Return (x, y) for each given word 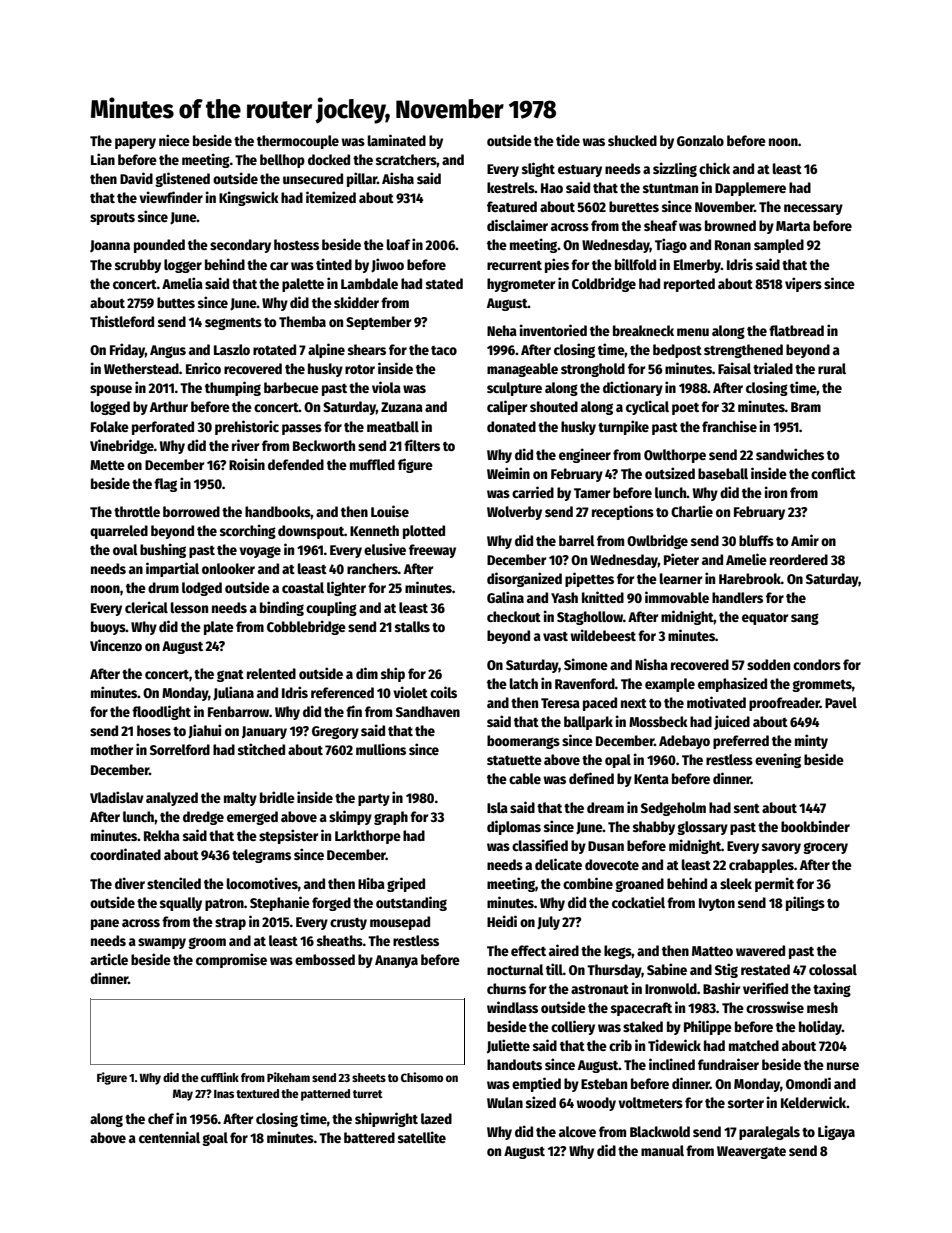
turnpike (623, 427)
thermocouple (298, 142)
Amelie (746, 559)
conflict (833, 473)
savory (781, 848)
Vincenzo (116, 645)
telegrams (261, 856)
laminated (397, 140)
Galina (505, 597)
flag (165, 485)
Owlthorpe (675, 456)
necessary (813, 209)
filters (422, 445)
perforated (163, 428)
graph (391, 818)
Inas (224, 1094)
